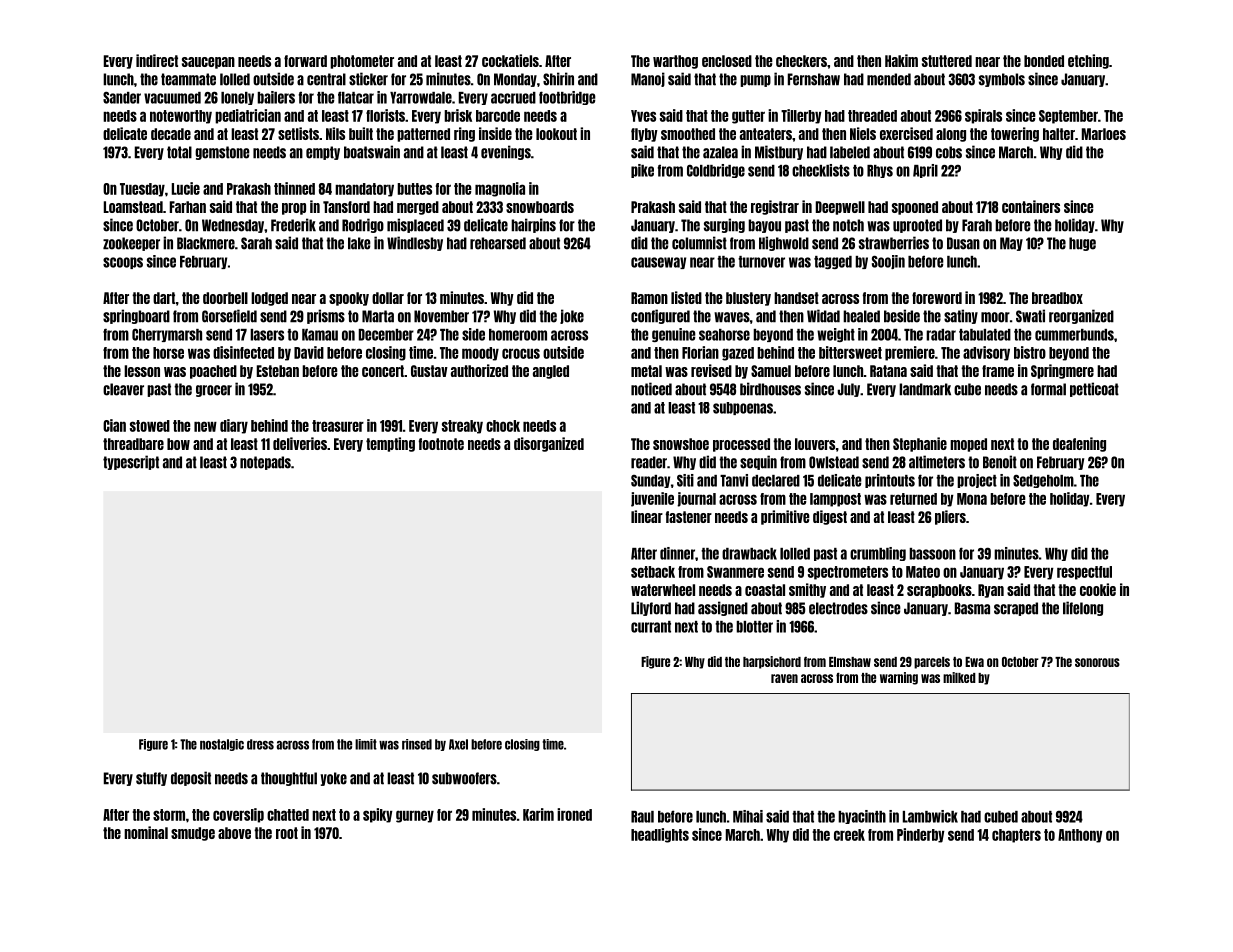 Image resolution: width=1233 pixels, height=952 pixels. What do you see at coordinates (660, 835) in the document?
I see `headlights` at bounding box center [660, 835].
